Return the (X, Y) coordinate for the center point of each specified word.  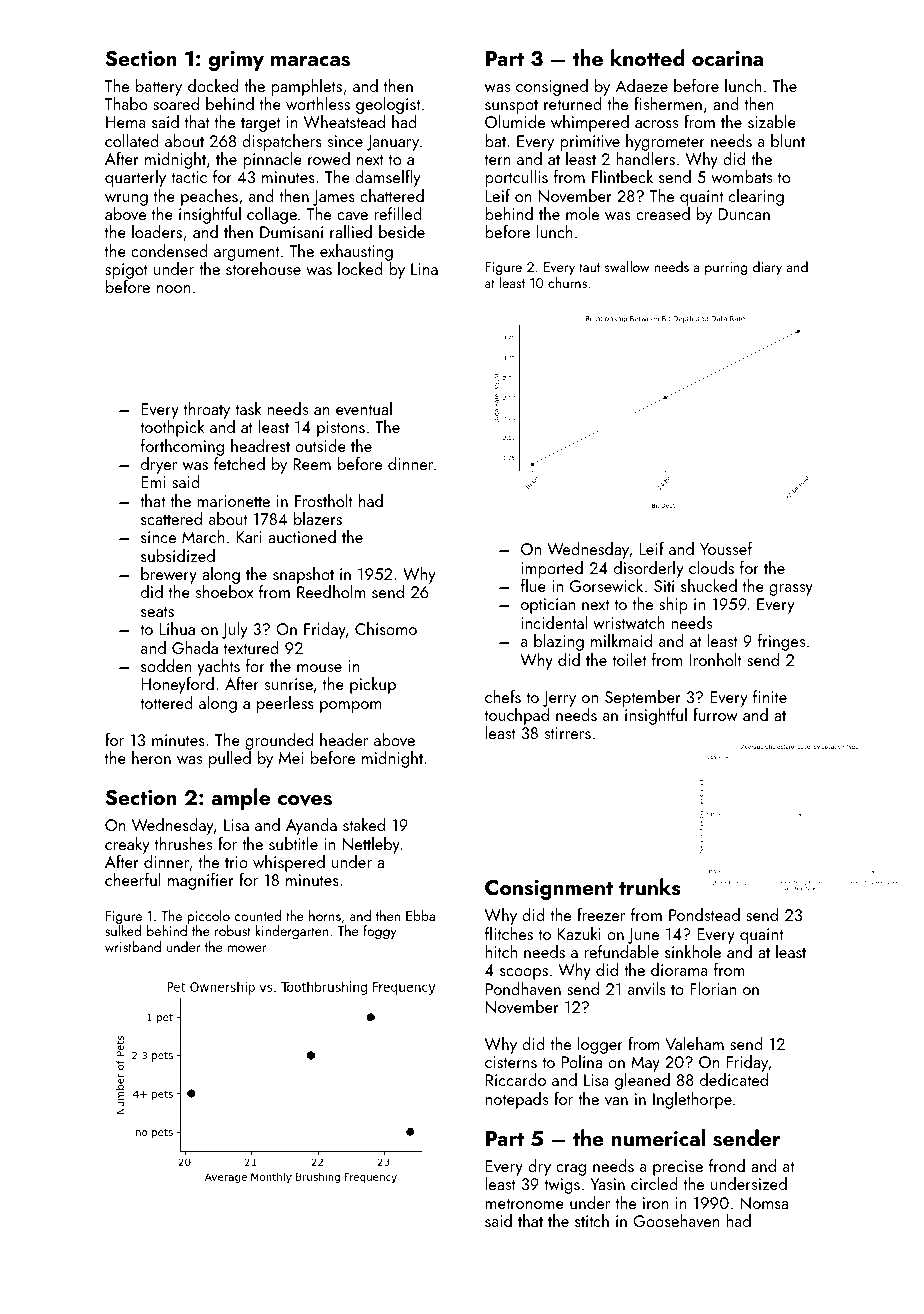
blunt (788, 140)
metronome (524, 1203)
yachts (219, 667)
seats (157, 611)
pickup (373, 685)
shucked (709, 585)
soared (176, 103)
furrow (715, 714)
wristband (133, 946)
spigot (126, 271)
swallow (627, 266)
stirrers (568, 733)
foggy (380, 932)
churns (567, 282)
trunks (650, 887)
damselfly (388, 178)
